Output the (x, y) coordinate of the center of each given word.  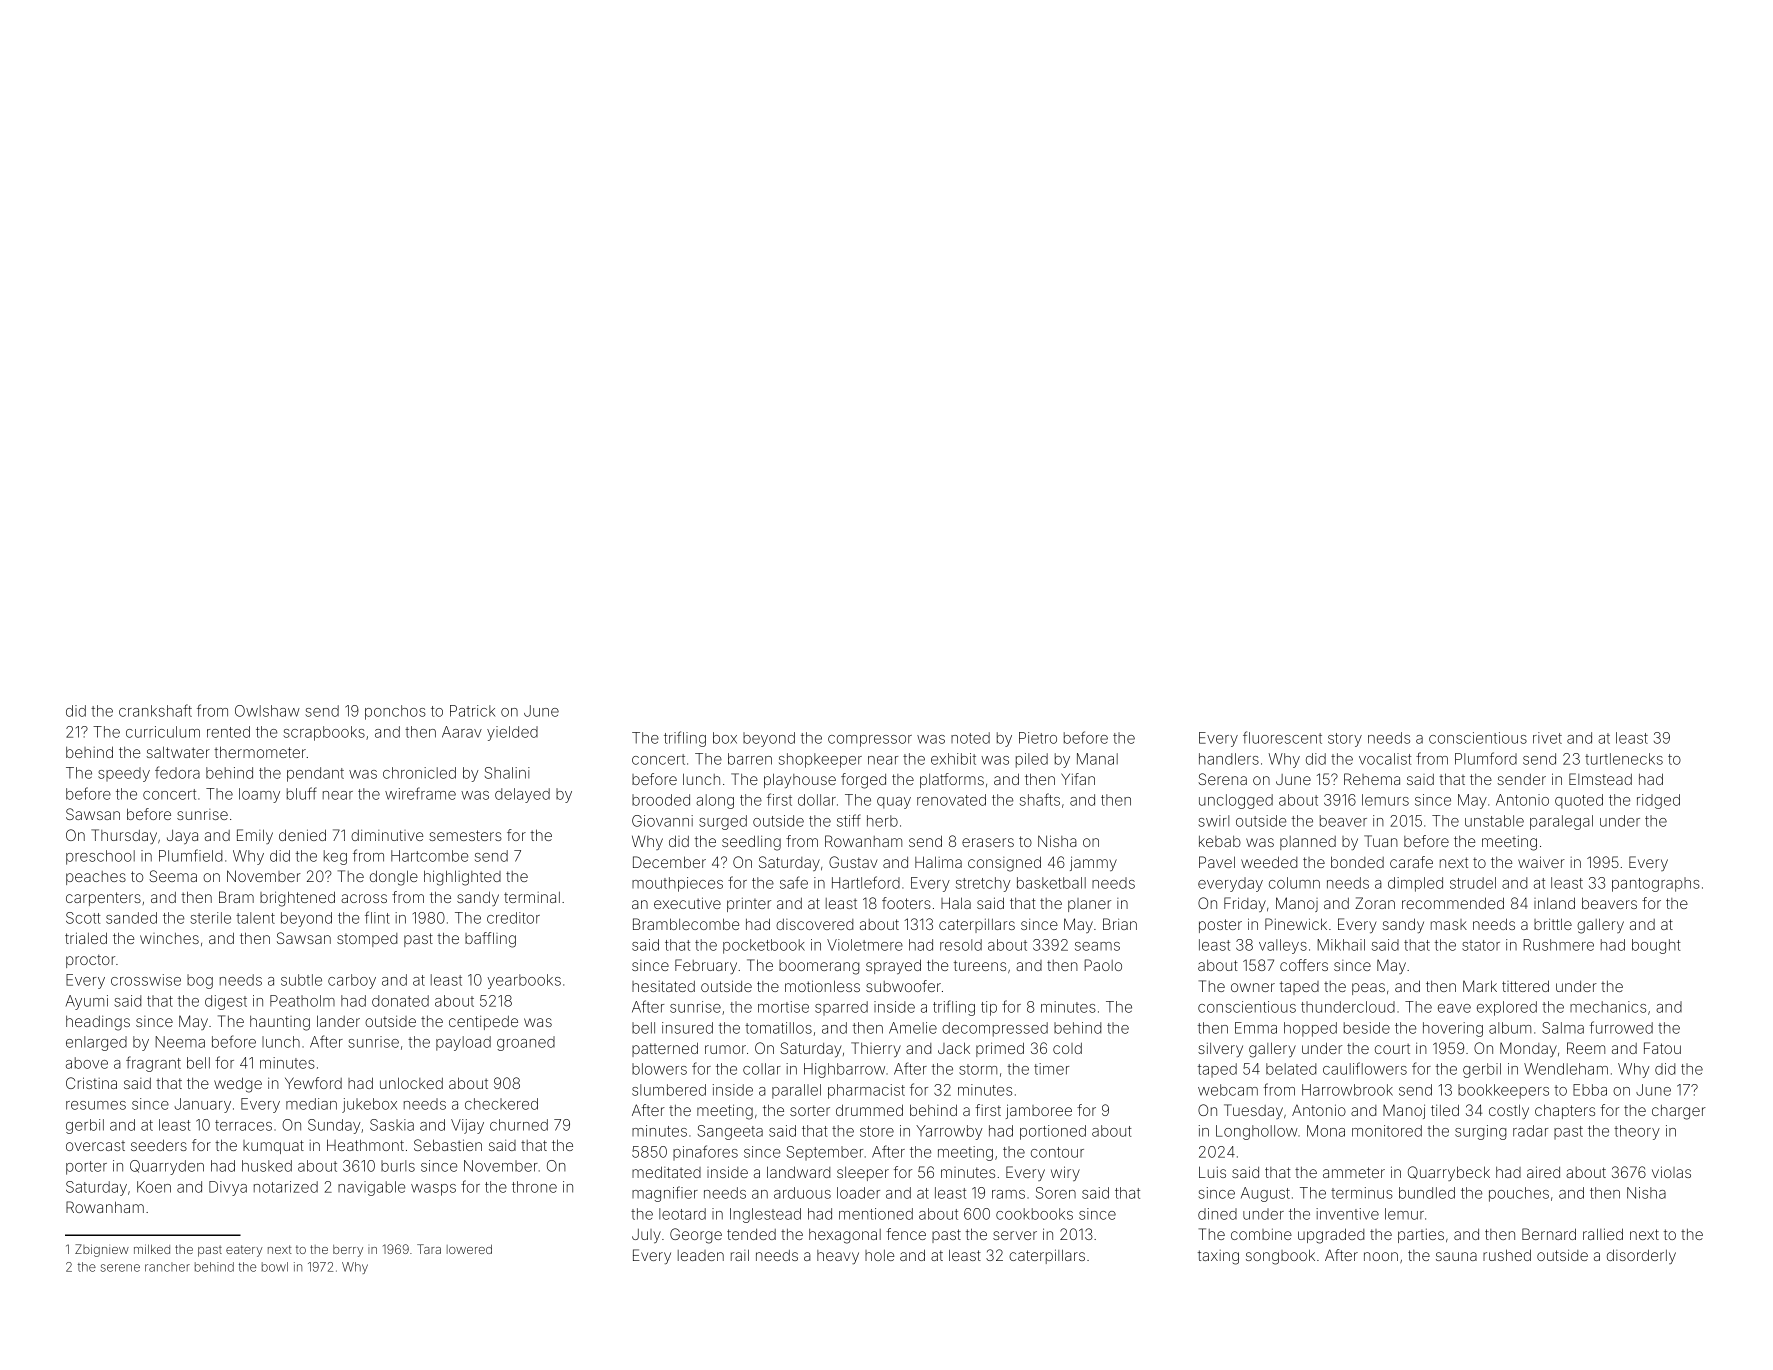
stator (1481, 945)
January (202, 1105)
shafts (1040, 799)
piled (1032, 760)
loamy (259, 795)
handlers (1229, 759)
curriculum (163, 732)
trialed (86, 938)
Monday (1528, 1049)
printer (749, 904)
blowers (659, 1069)
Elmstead (1600, 779)
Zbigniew (102, 1250)
